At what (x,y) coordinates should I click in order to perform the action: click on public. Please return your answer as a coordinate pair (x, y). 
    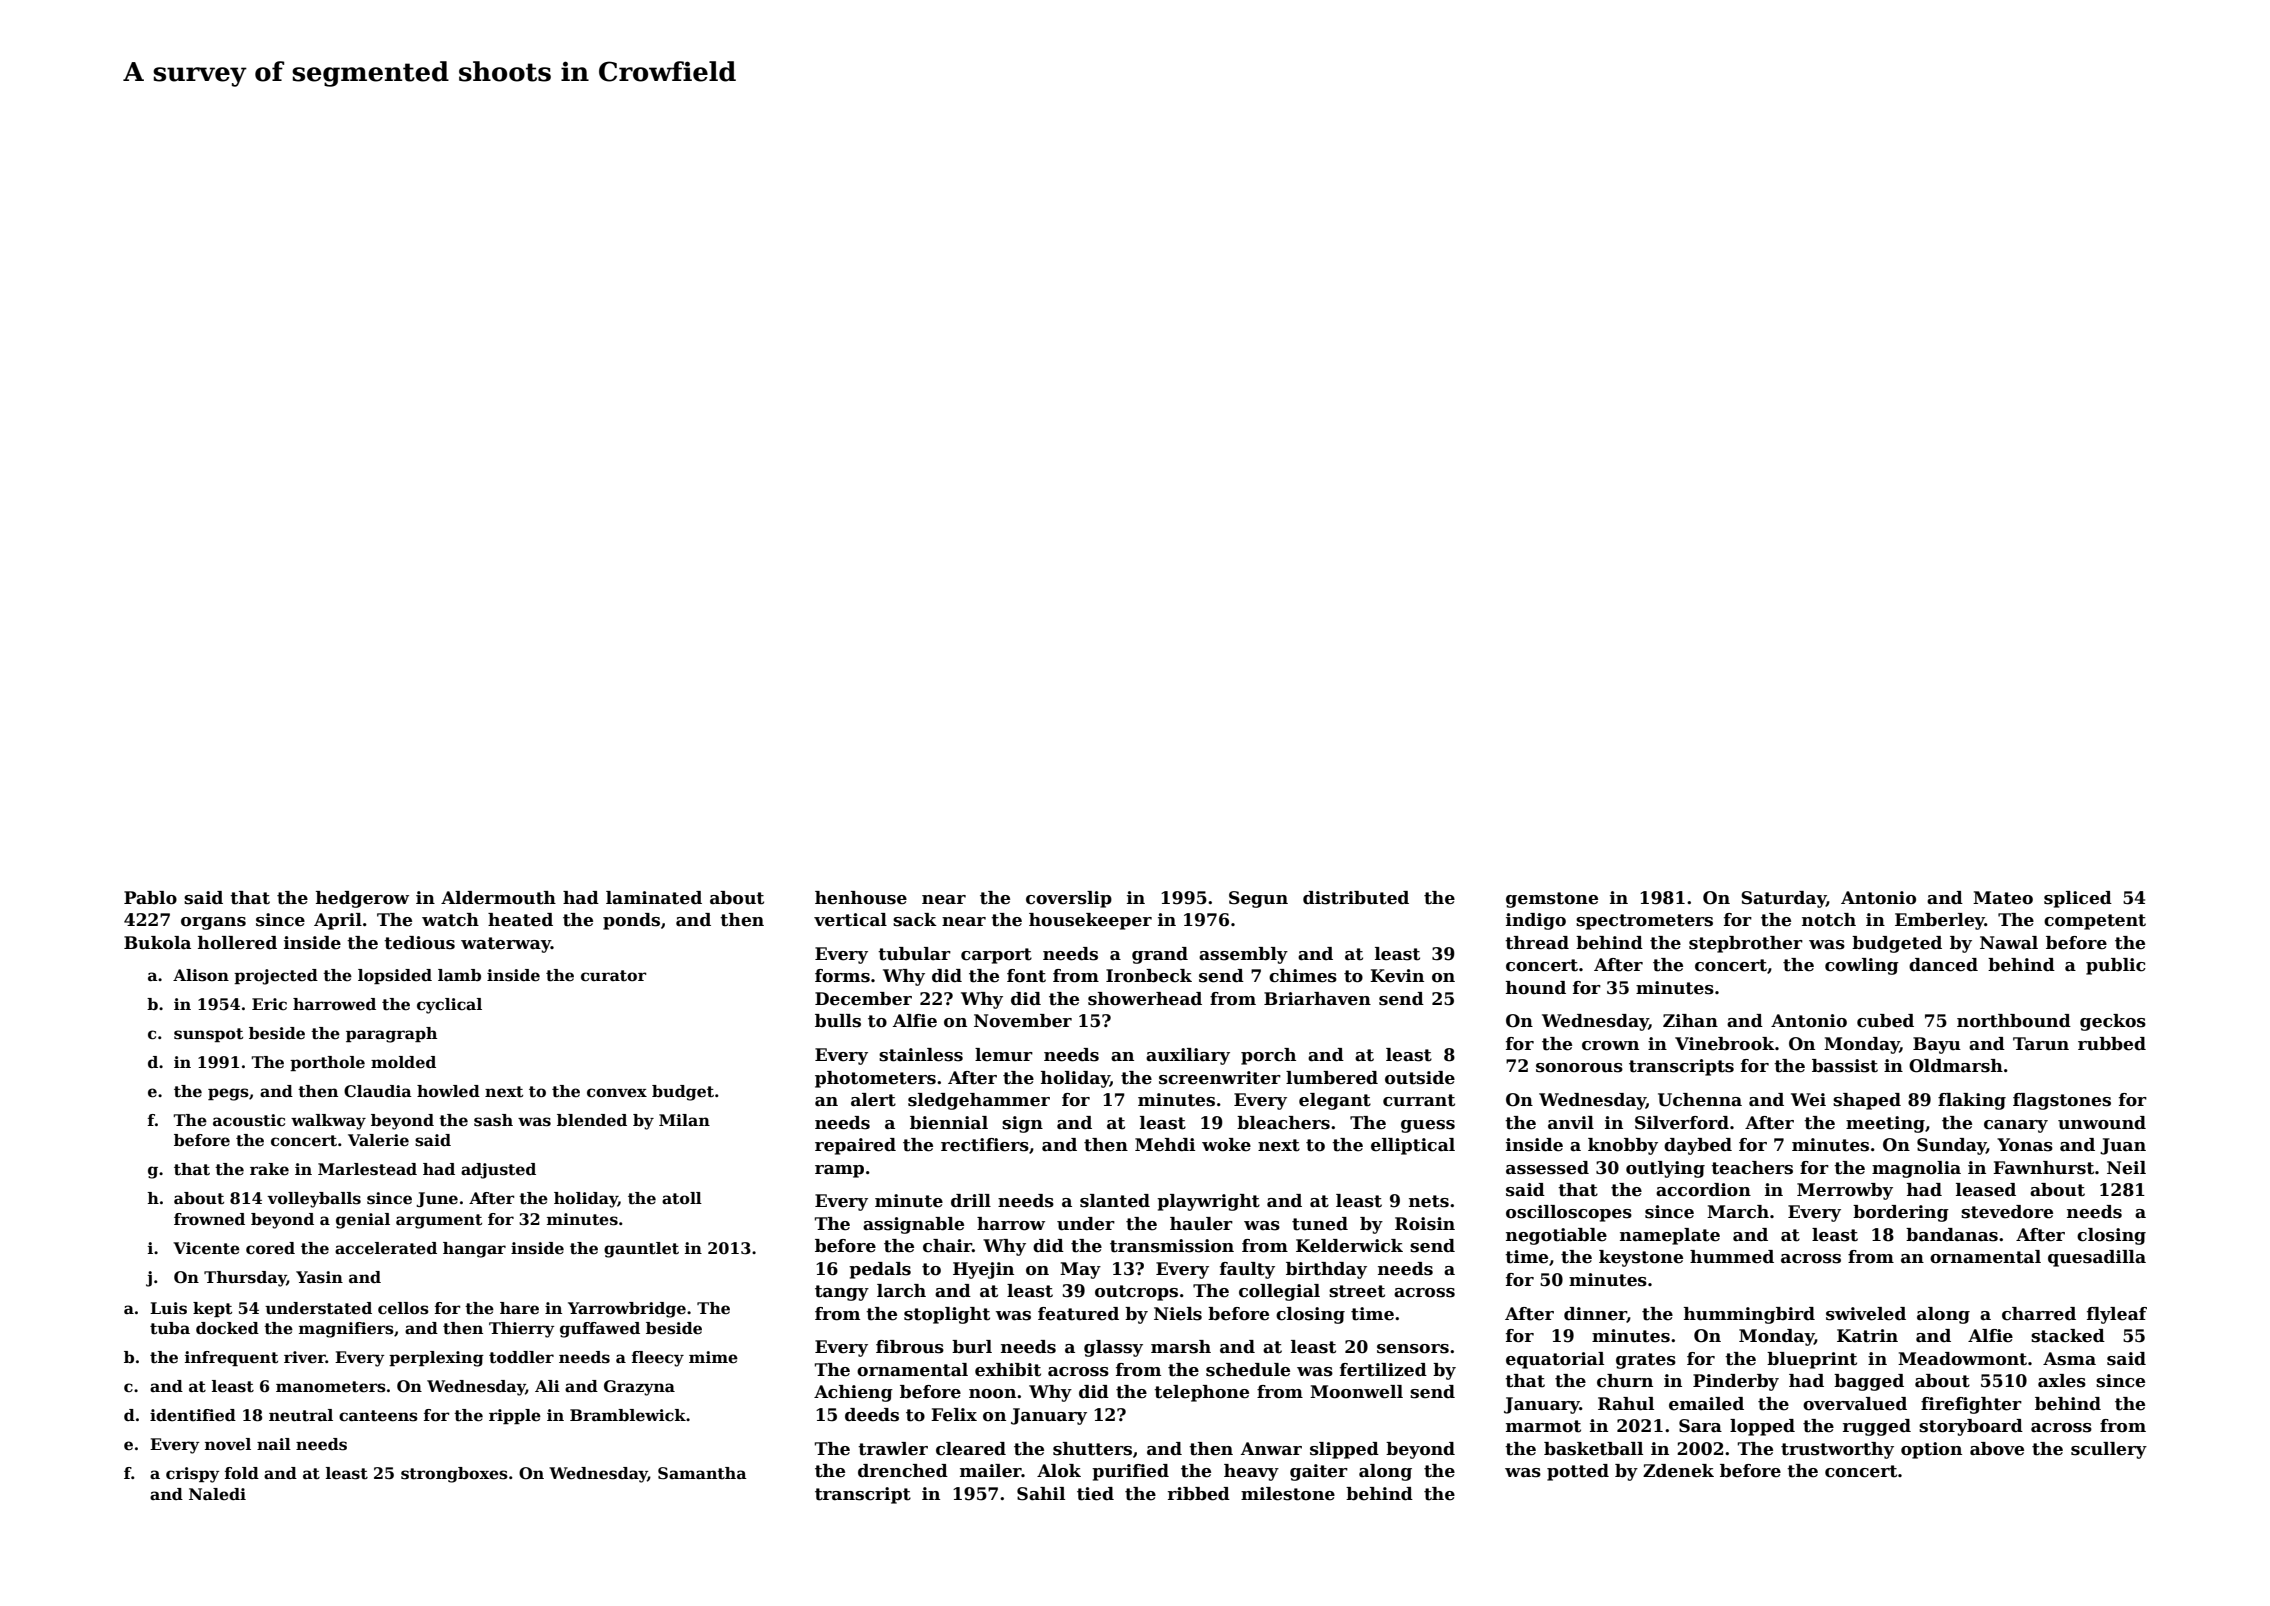
    Looking at the image, I should click on (2116, 966).
